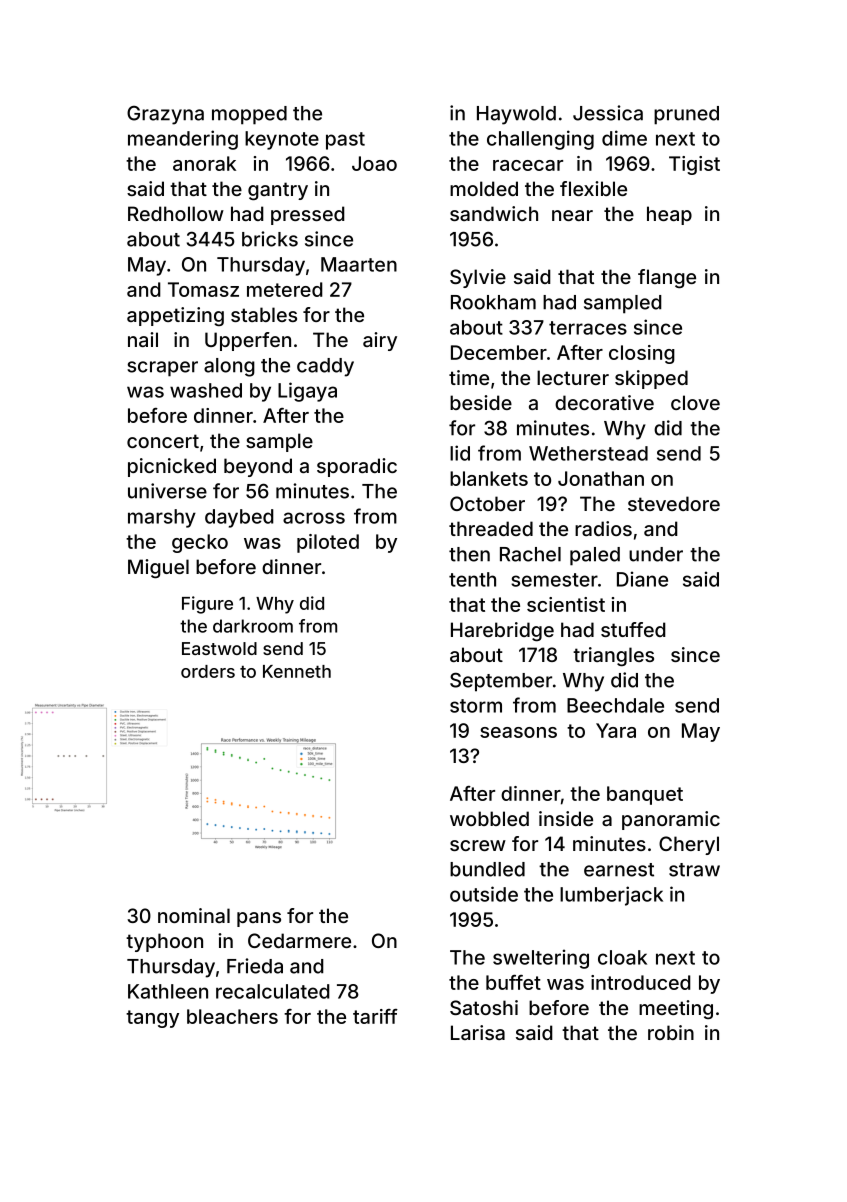 This page has height=1202, width=847. What do you see at coordinates (494, 213) in the page?
I see `sandwich` at bounding box center [494, 213].
